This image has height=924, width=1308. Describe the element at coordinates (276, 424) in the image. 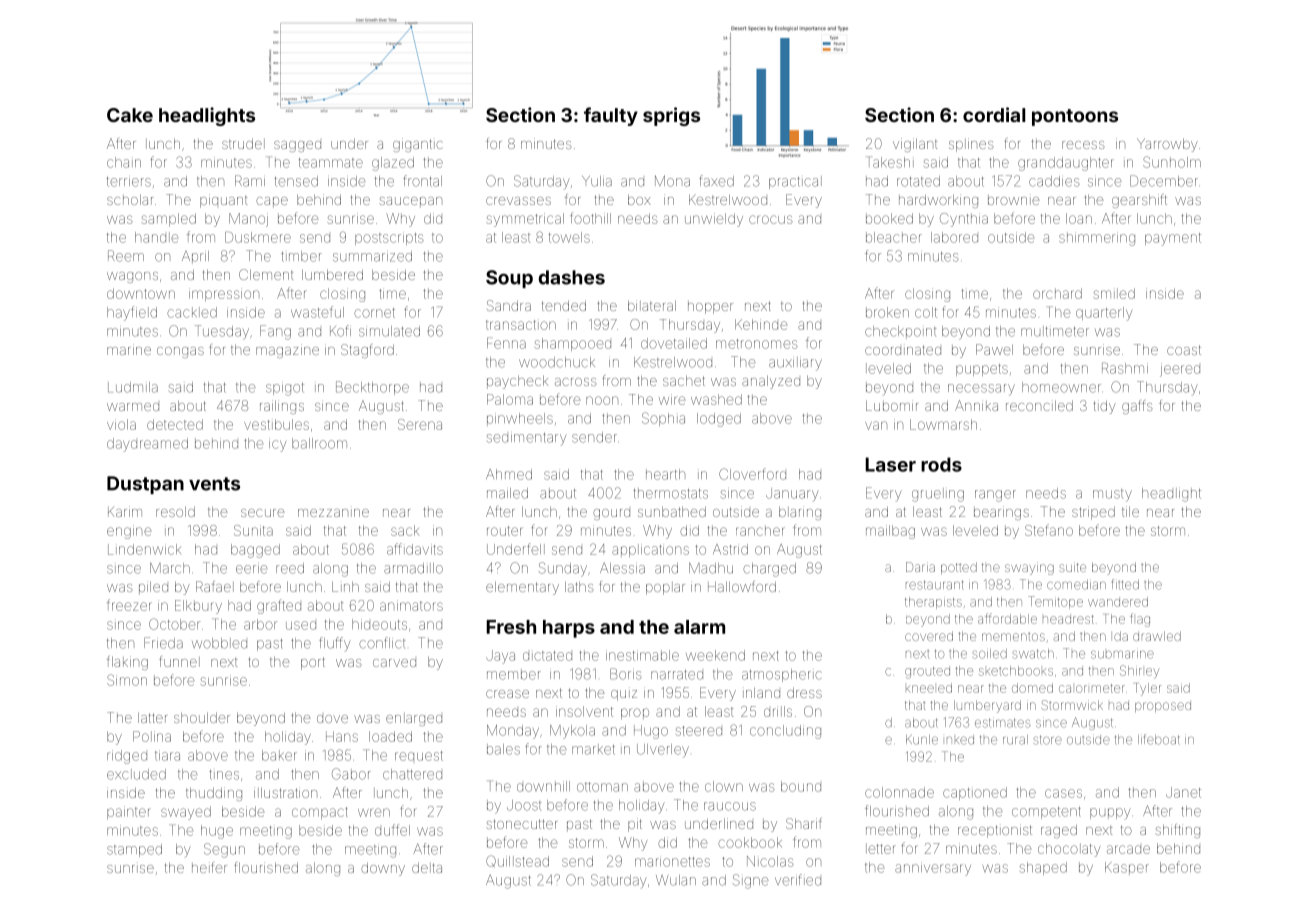

I see `vestibules` at that location.
